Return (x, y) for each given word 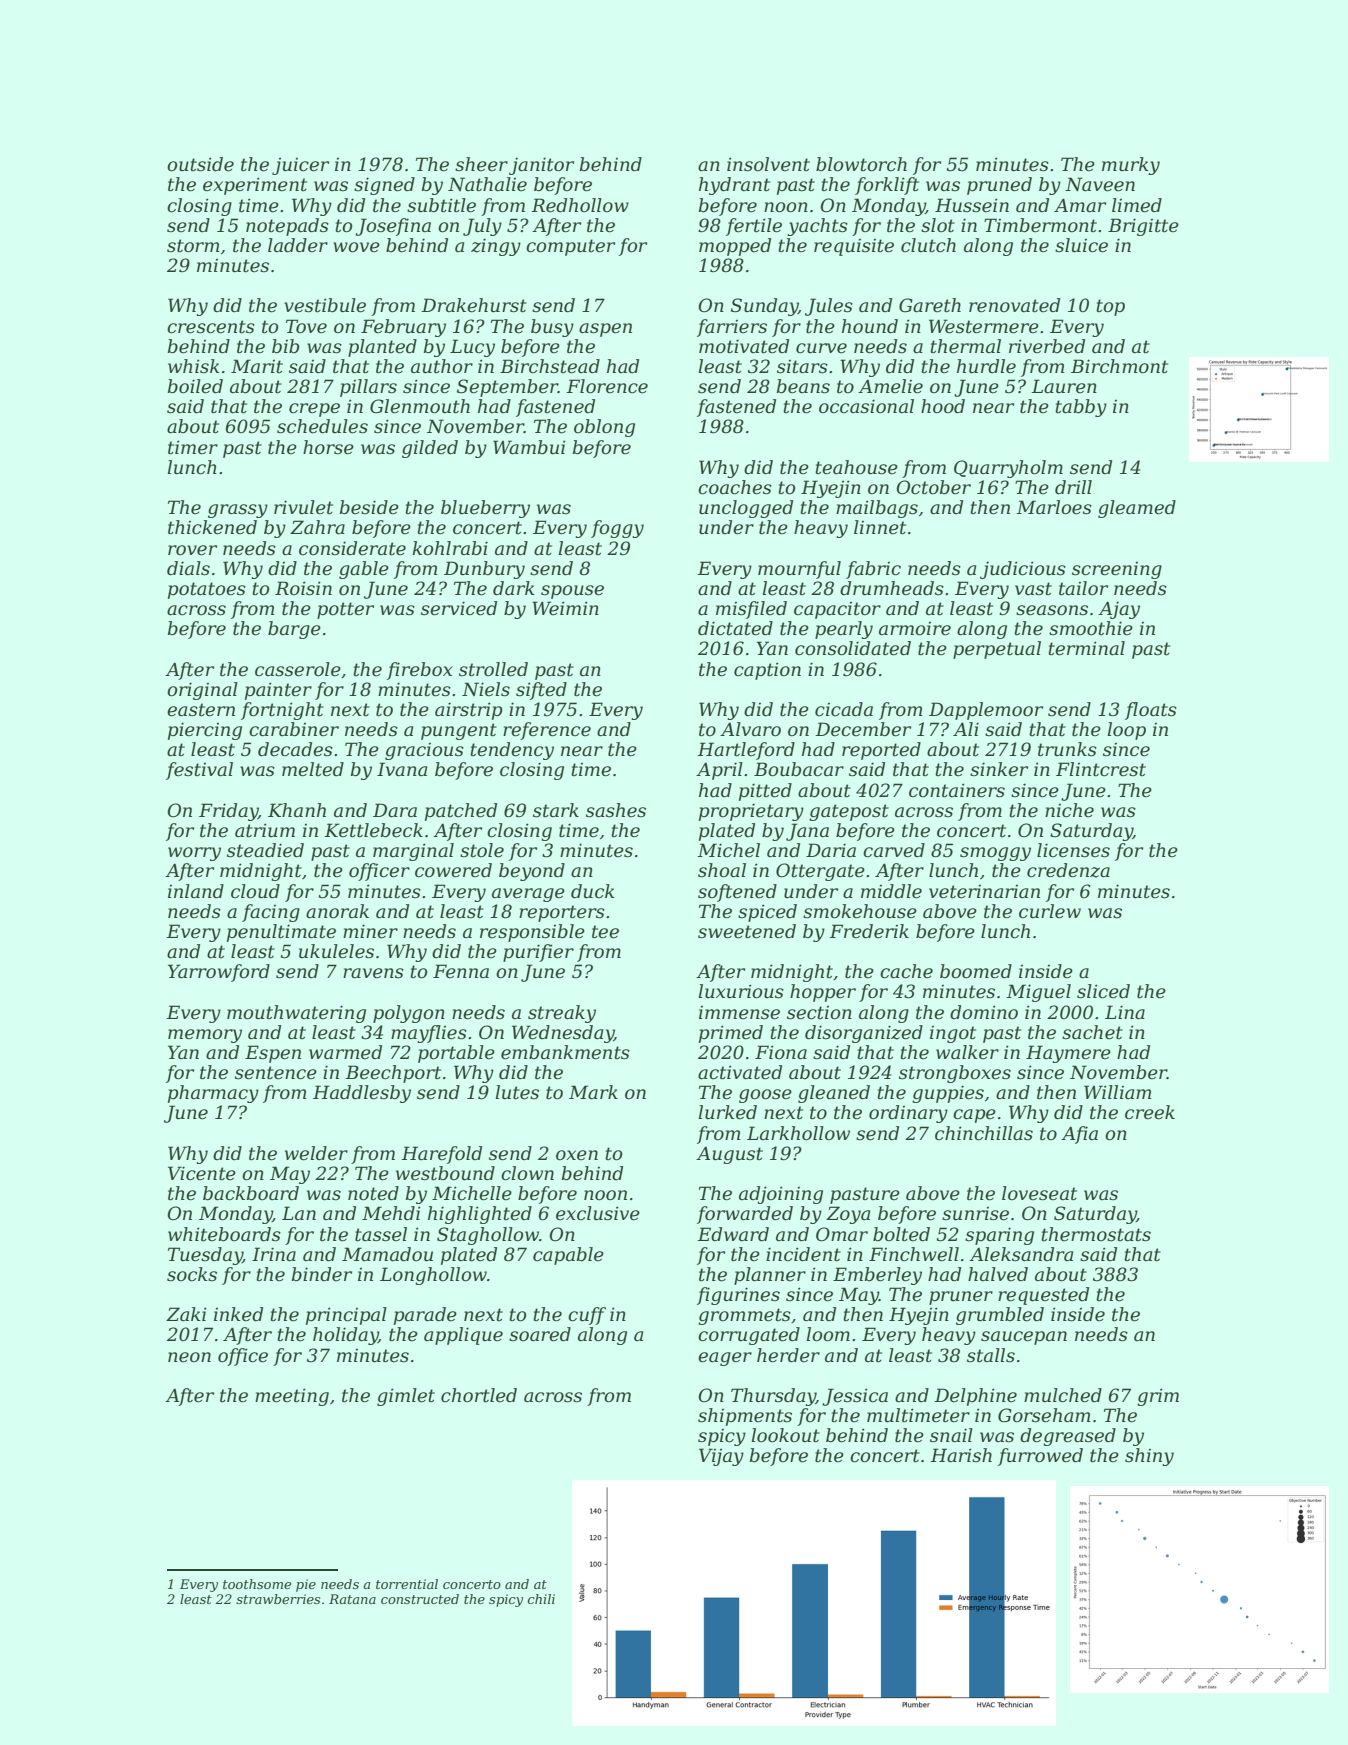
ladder (298, 245)
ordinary (908, 1114)
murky (1131, 166)
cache (906, 971)
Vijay (721, 1457)
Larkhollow (798, 1133)
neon (189, 1357)
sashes (616, 810)
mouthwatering (296, 1014)
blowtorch (861, 164)
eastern (201, 710)
